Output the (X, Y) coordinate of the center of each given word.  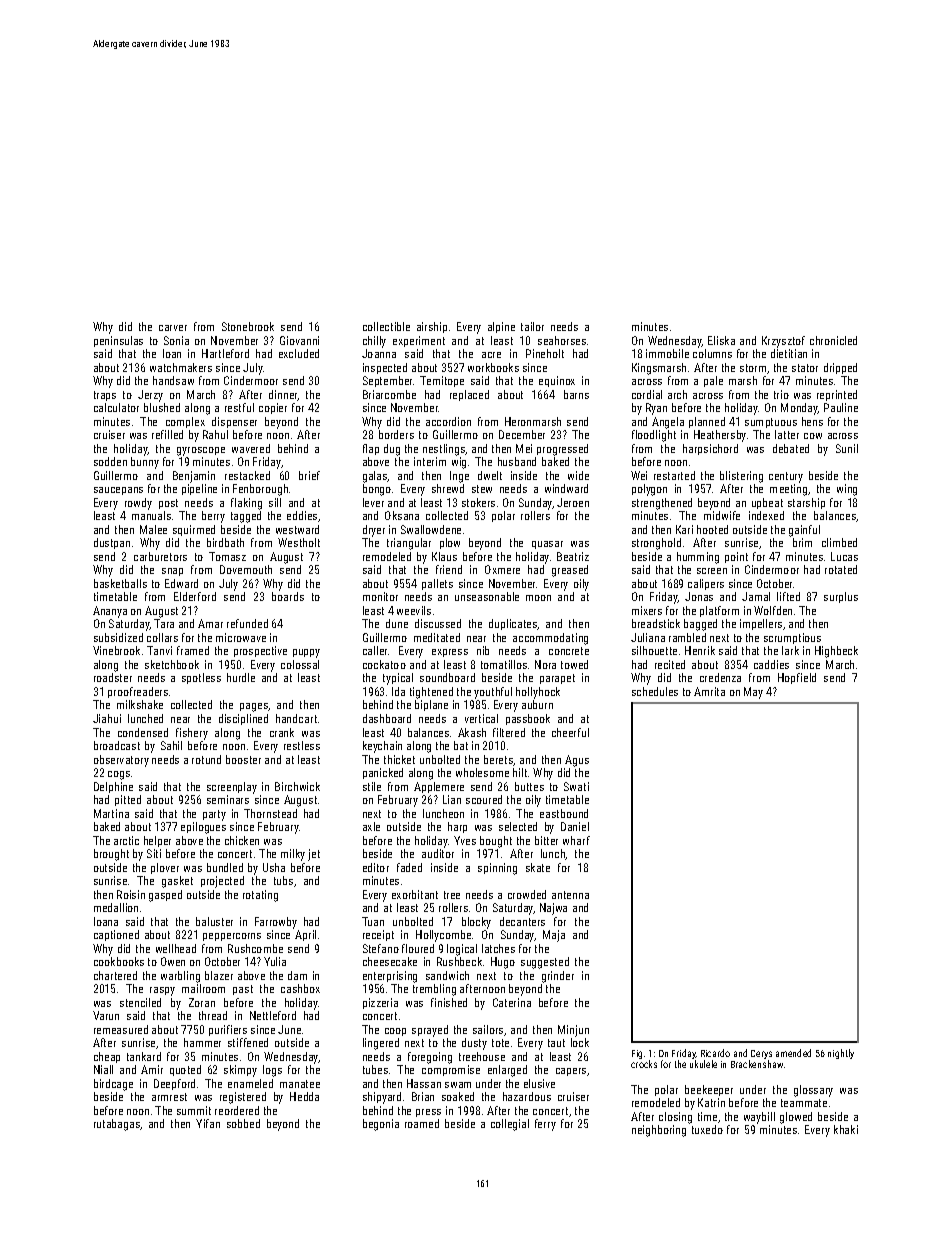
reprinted (837, 395)
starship (806, 503)
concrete (569, 651)
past (243, 990)
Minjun (573, 1031)
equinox (557, 381)
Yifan (208, 1123)
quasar (547, 545)
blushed (162, 407)
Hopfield (797, 678)
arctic (126, 840)
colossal (300, 664)
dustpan (112, 543)
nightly (841, 1054)
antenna (570, 895)
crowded (527, 894)
